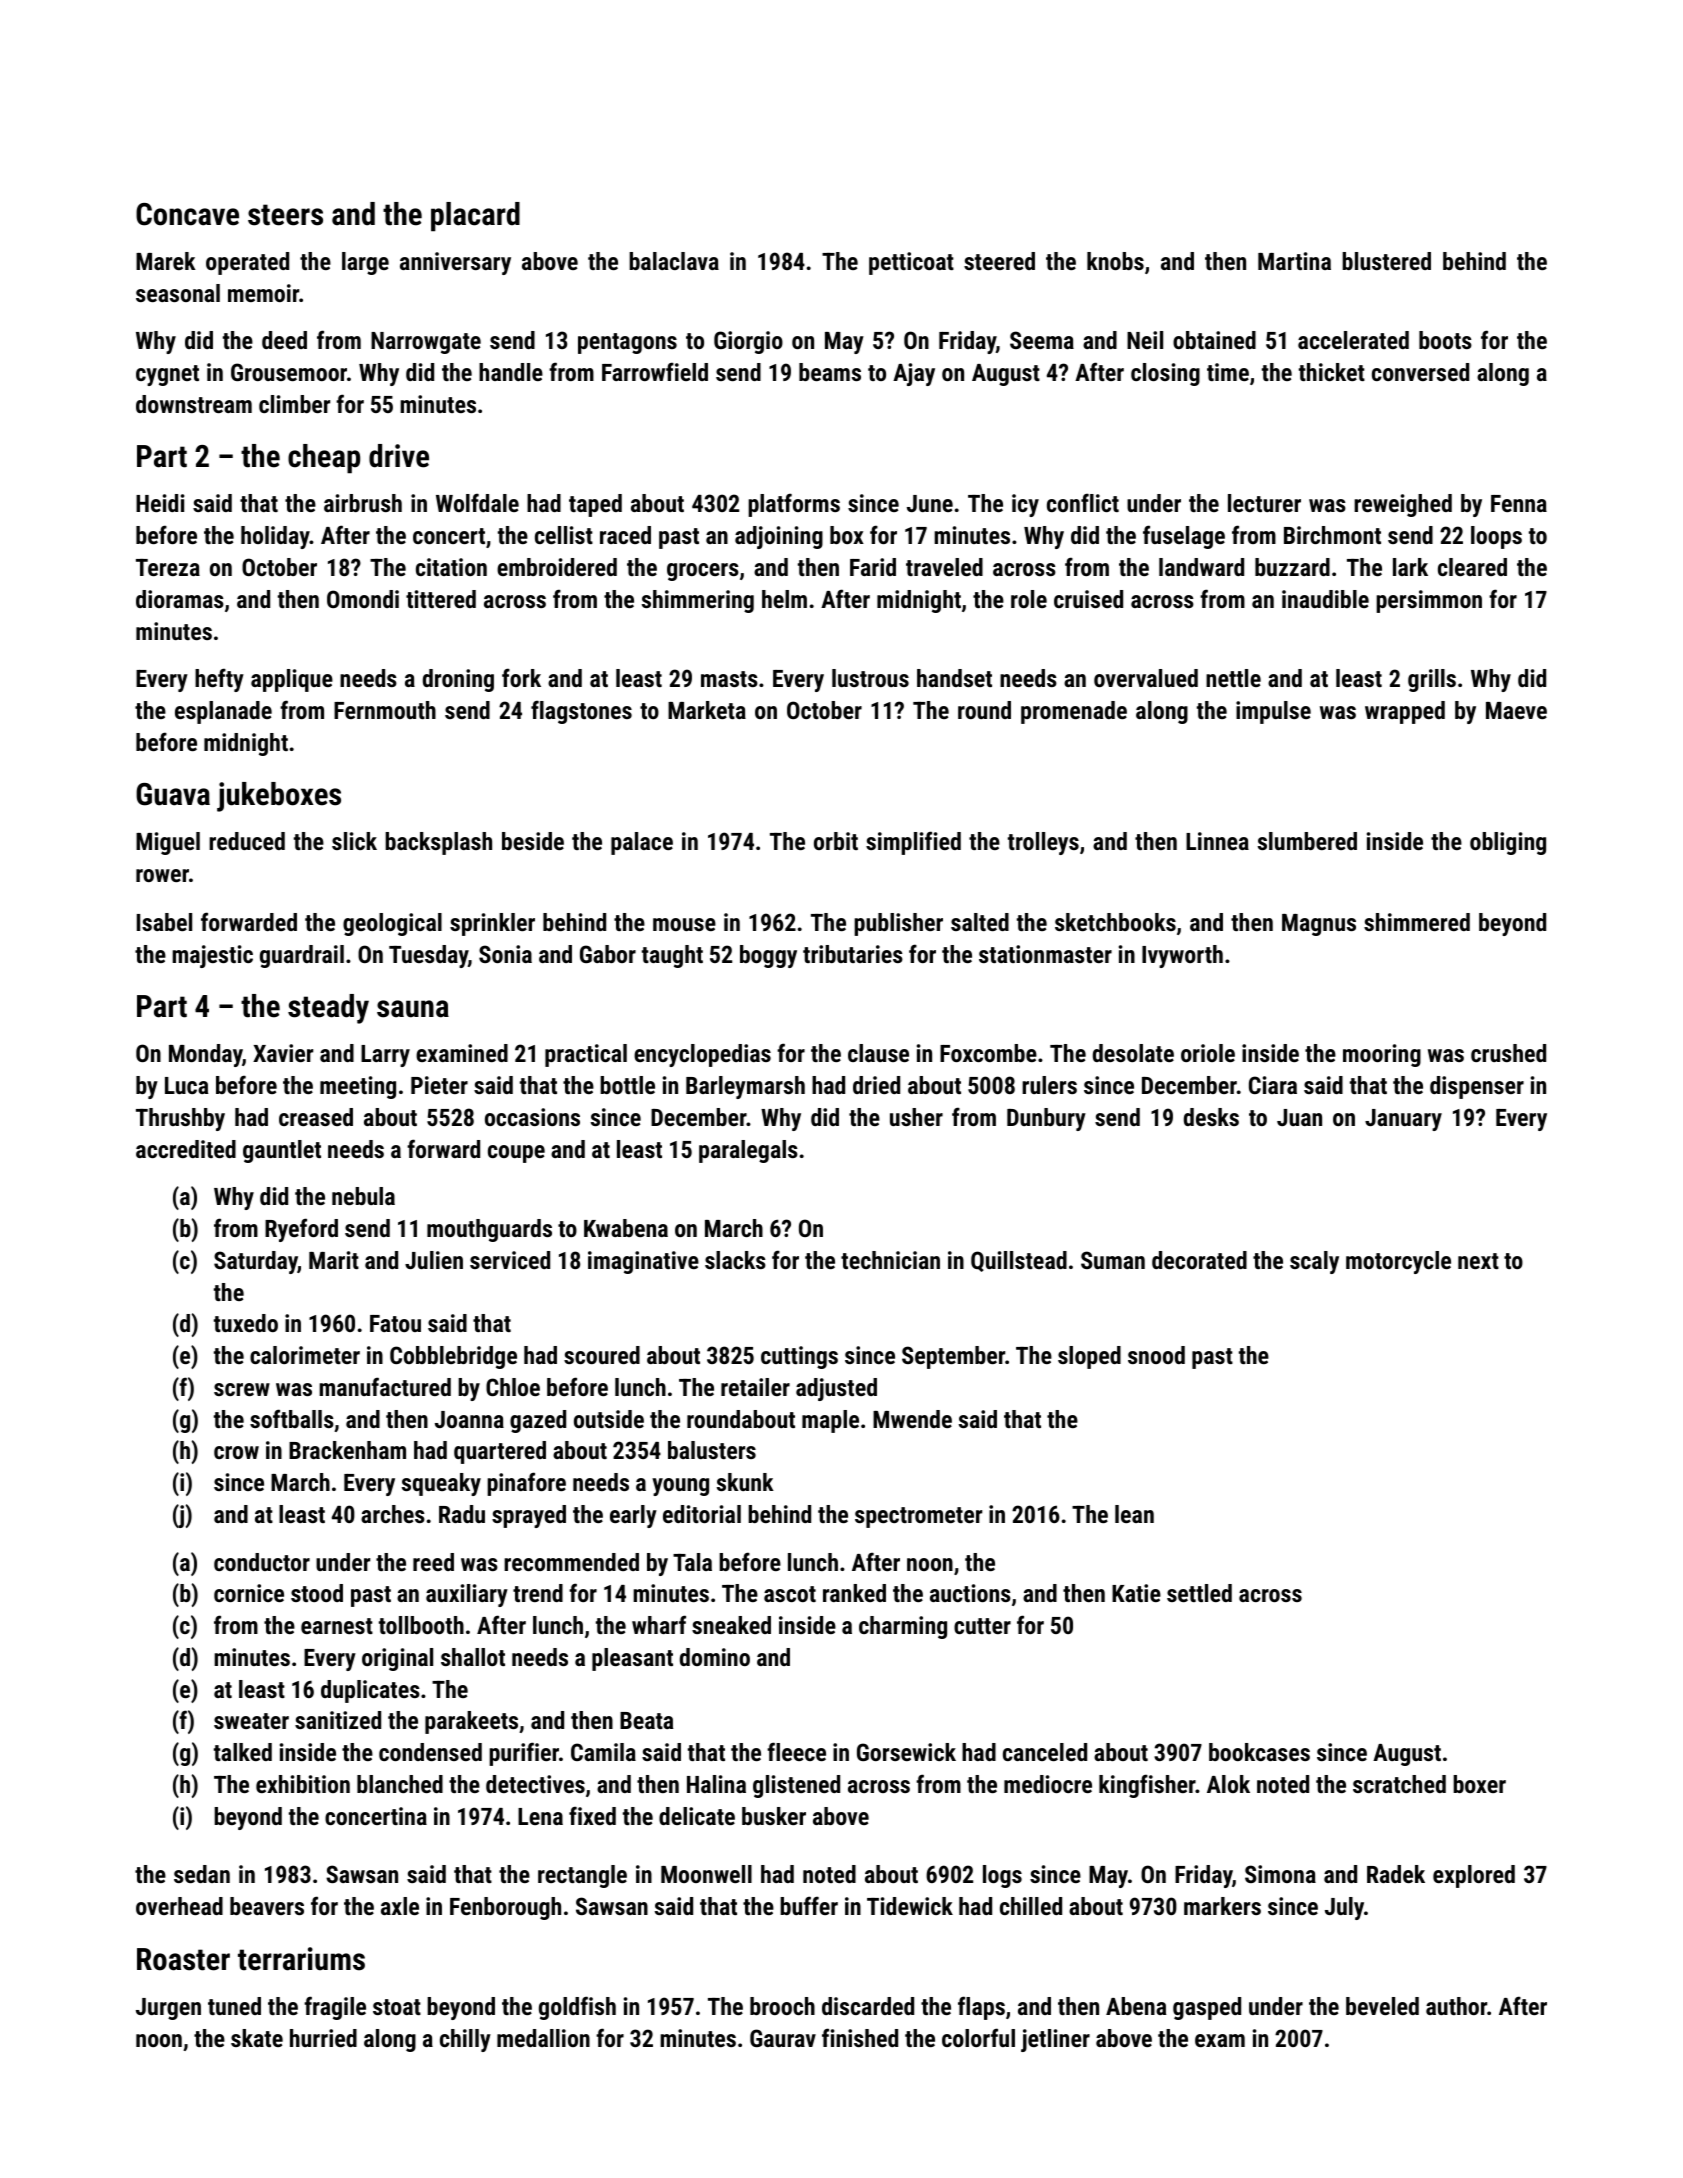  What do you see at coordinates (257, 2038) in the page?
I see `skate` at bounding box center [257, 2038].
